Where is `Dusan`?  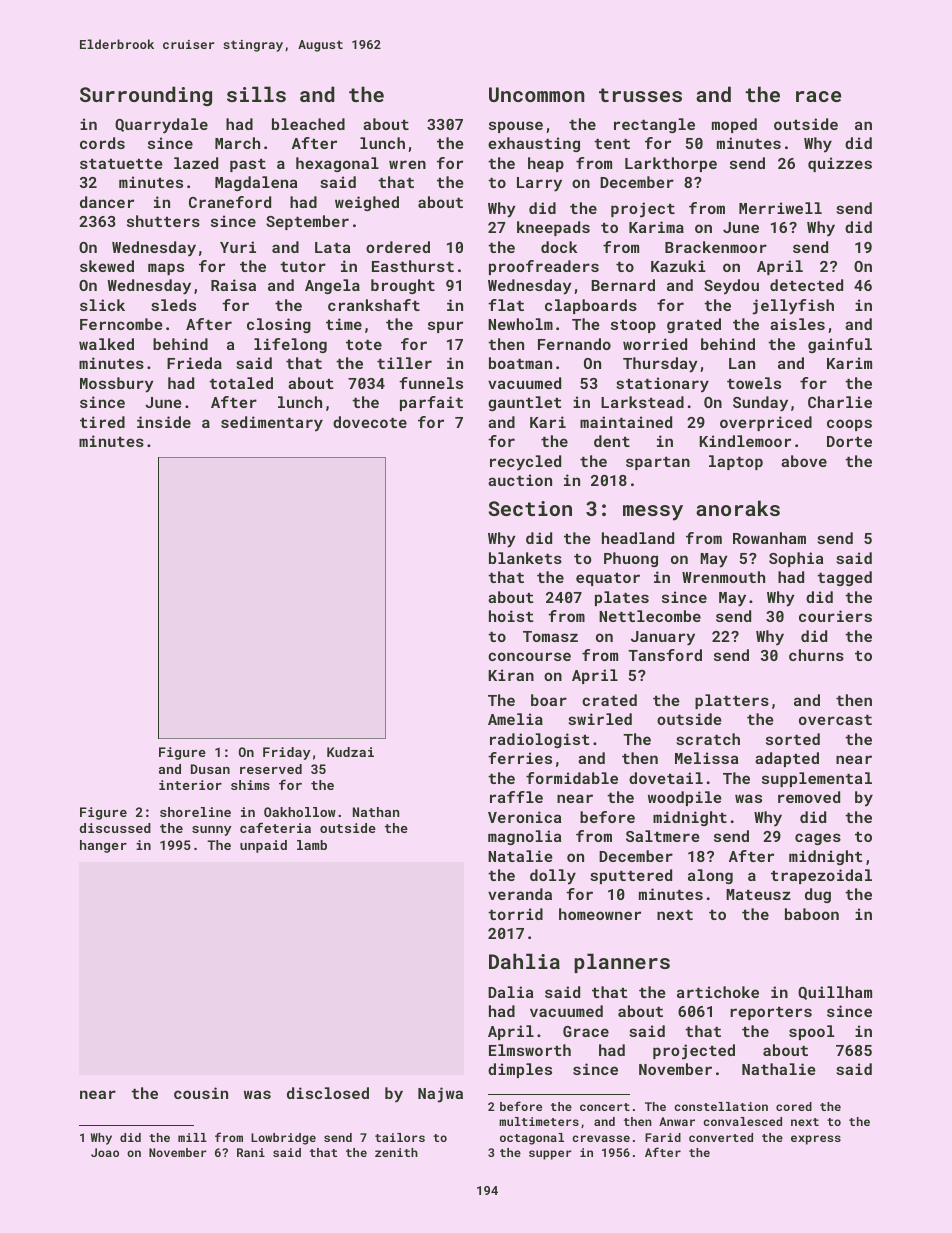 Dusan is located at coordinates (210, 769).
